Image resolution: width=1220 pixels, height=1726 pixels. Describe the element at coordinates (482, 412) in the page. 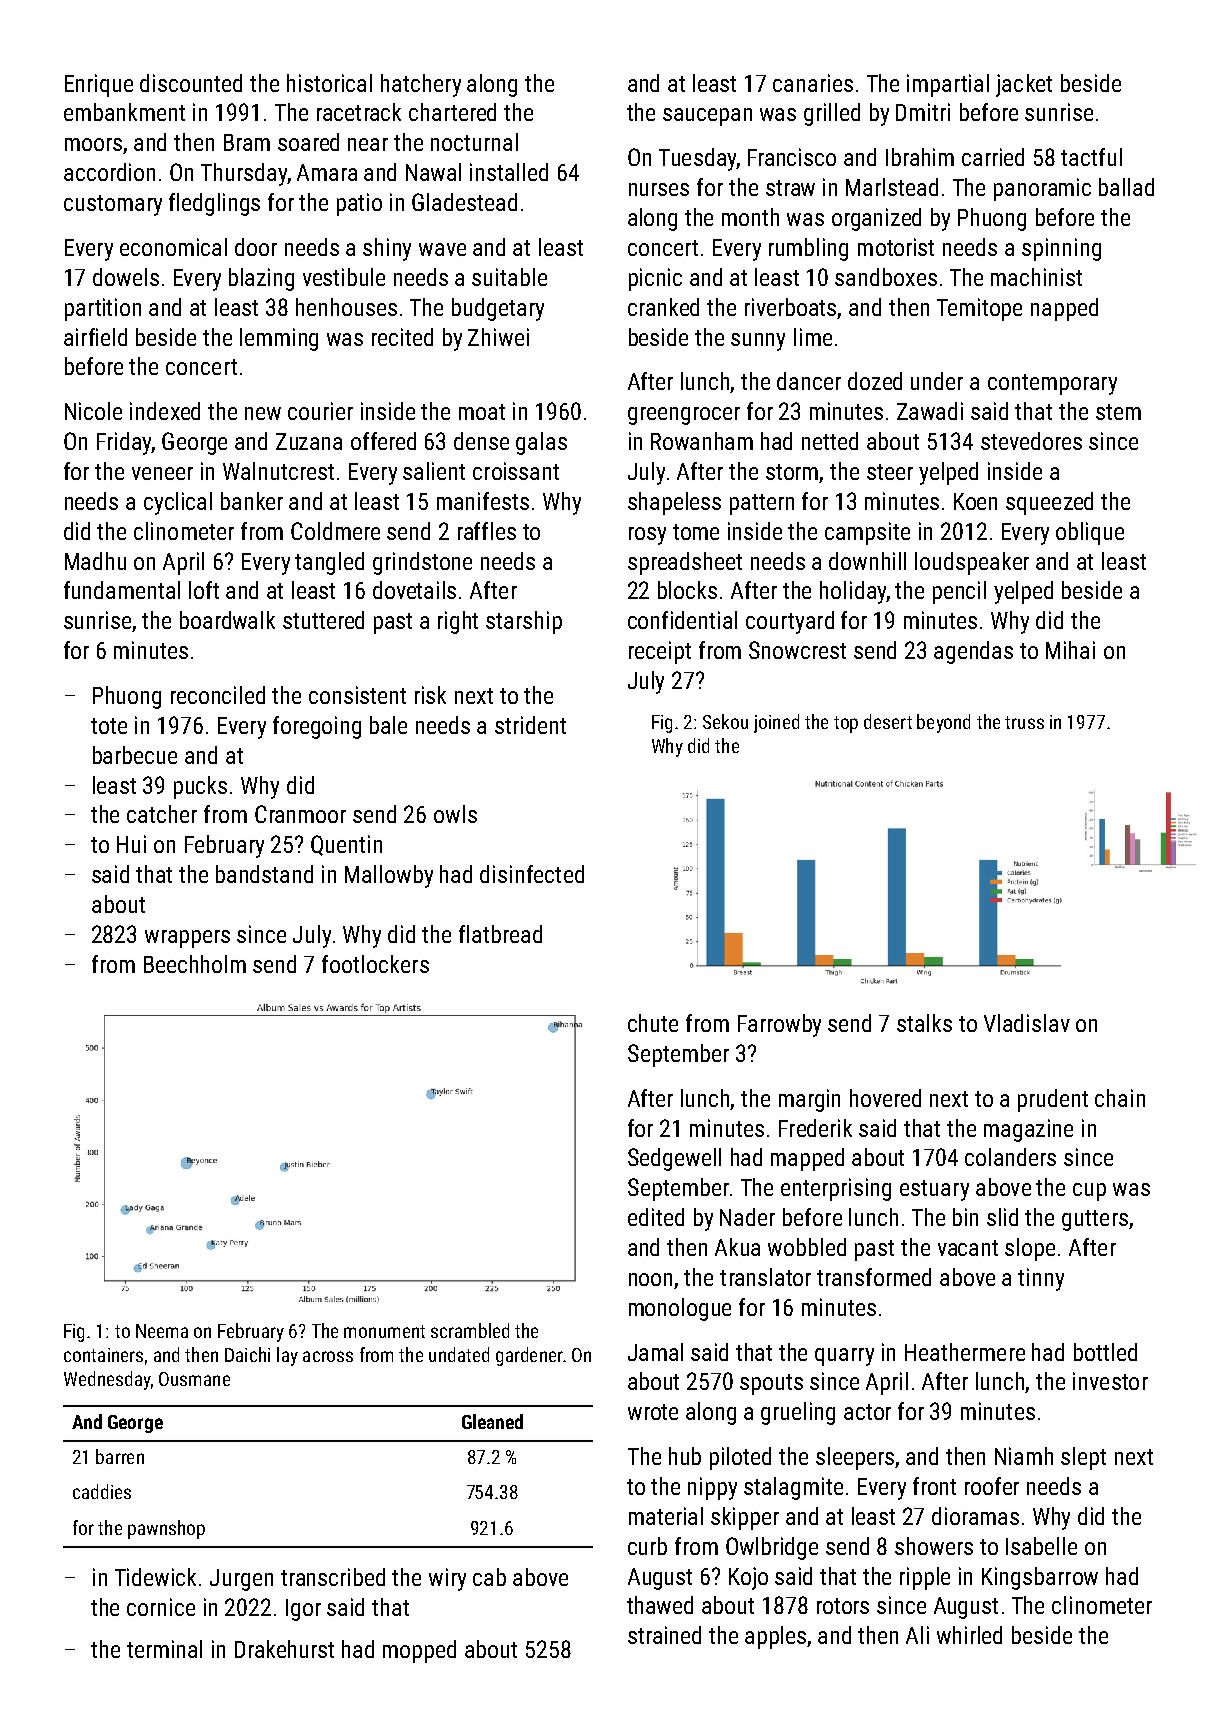

I see `moat` at that location.
